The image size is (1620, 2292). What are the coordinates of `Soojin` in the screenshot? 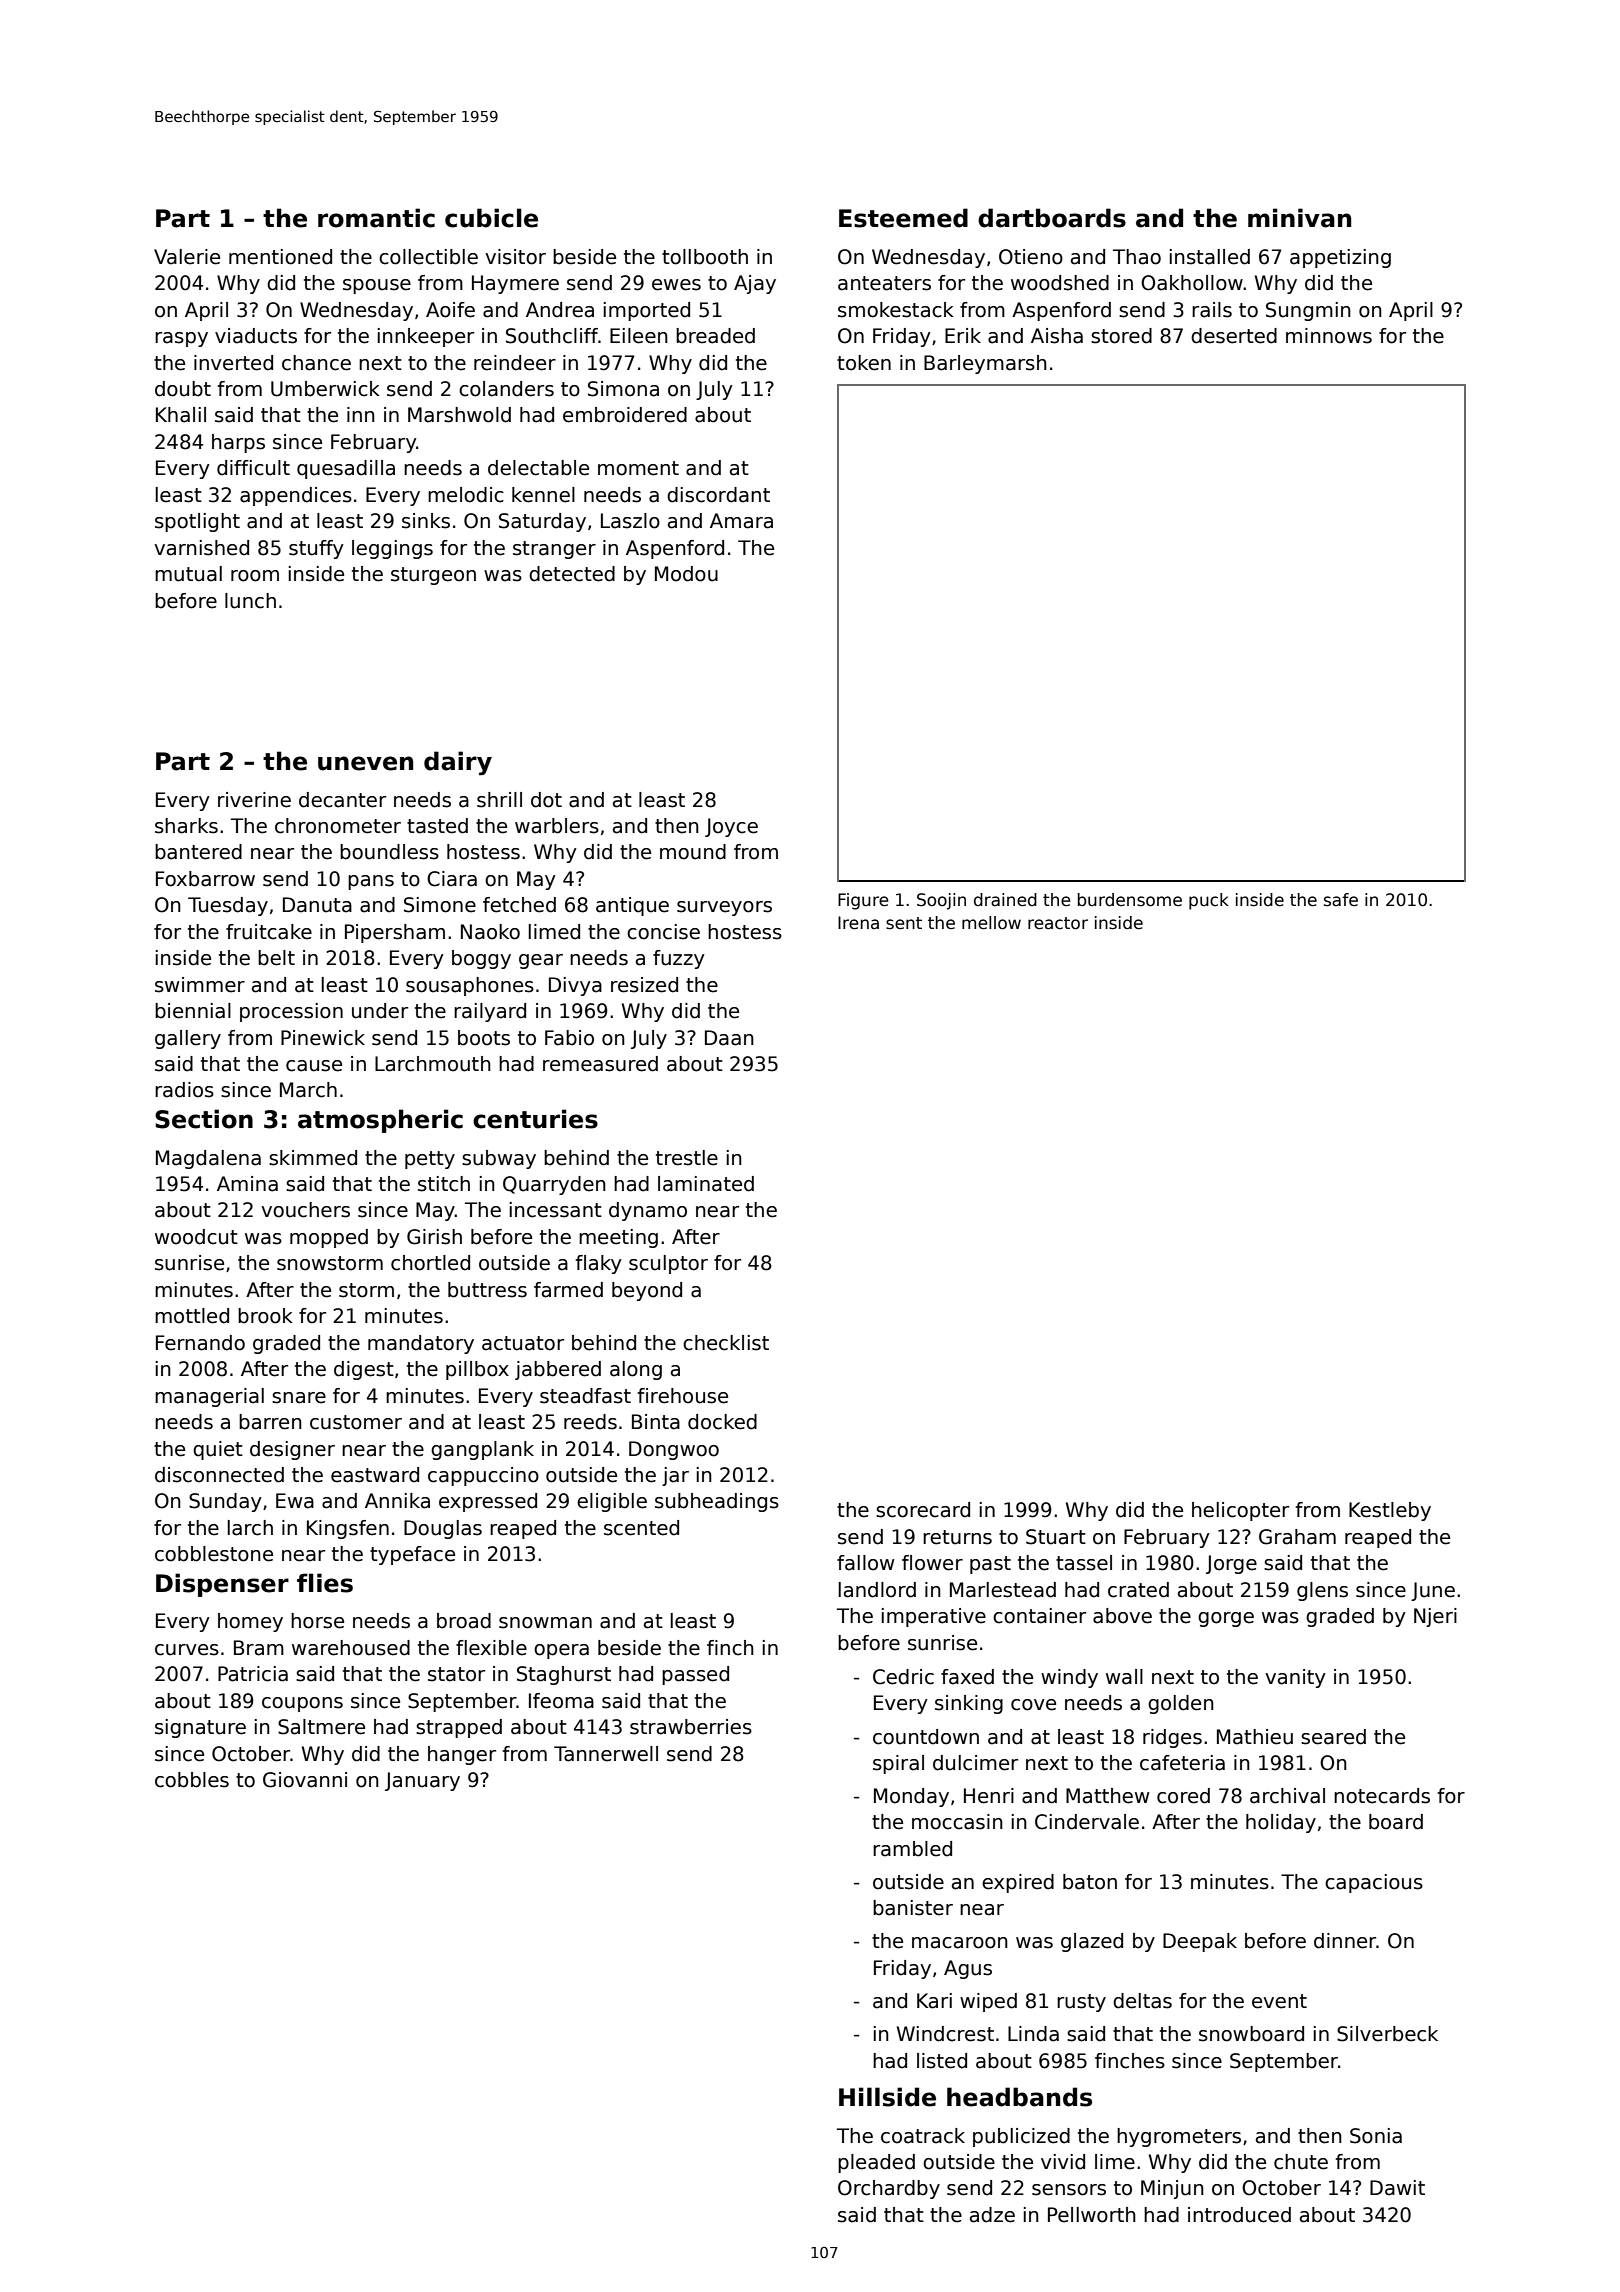 It's located at (941, 901).
